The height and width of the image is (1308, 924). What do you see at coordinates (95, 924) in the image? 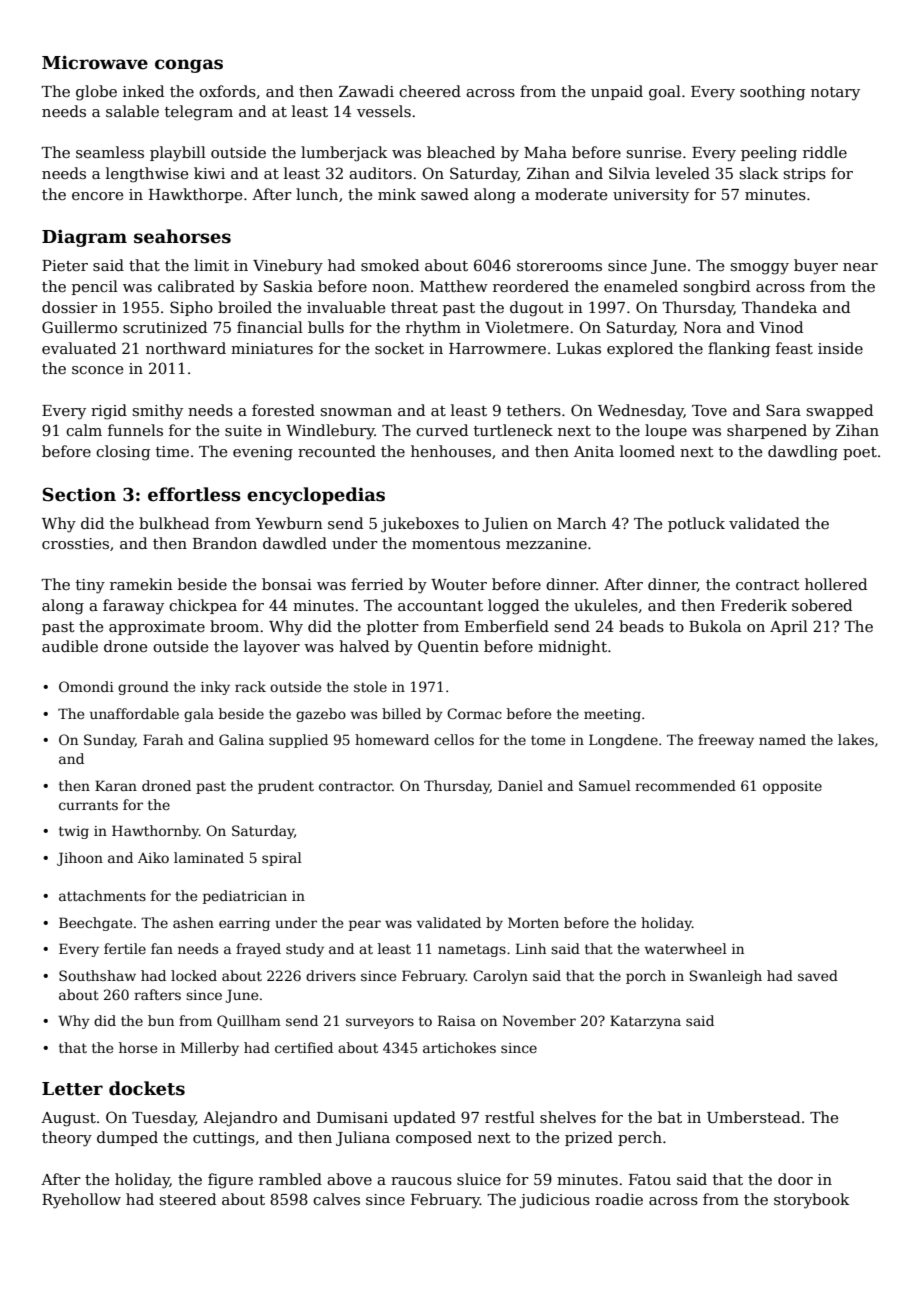
I see `Beechgate` at bounding box center [95, 924].
